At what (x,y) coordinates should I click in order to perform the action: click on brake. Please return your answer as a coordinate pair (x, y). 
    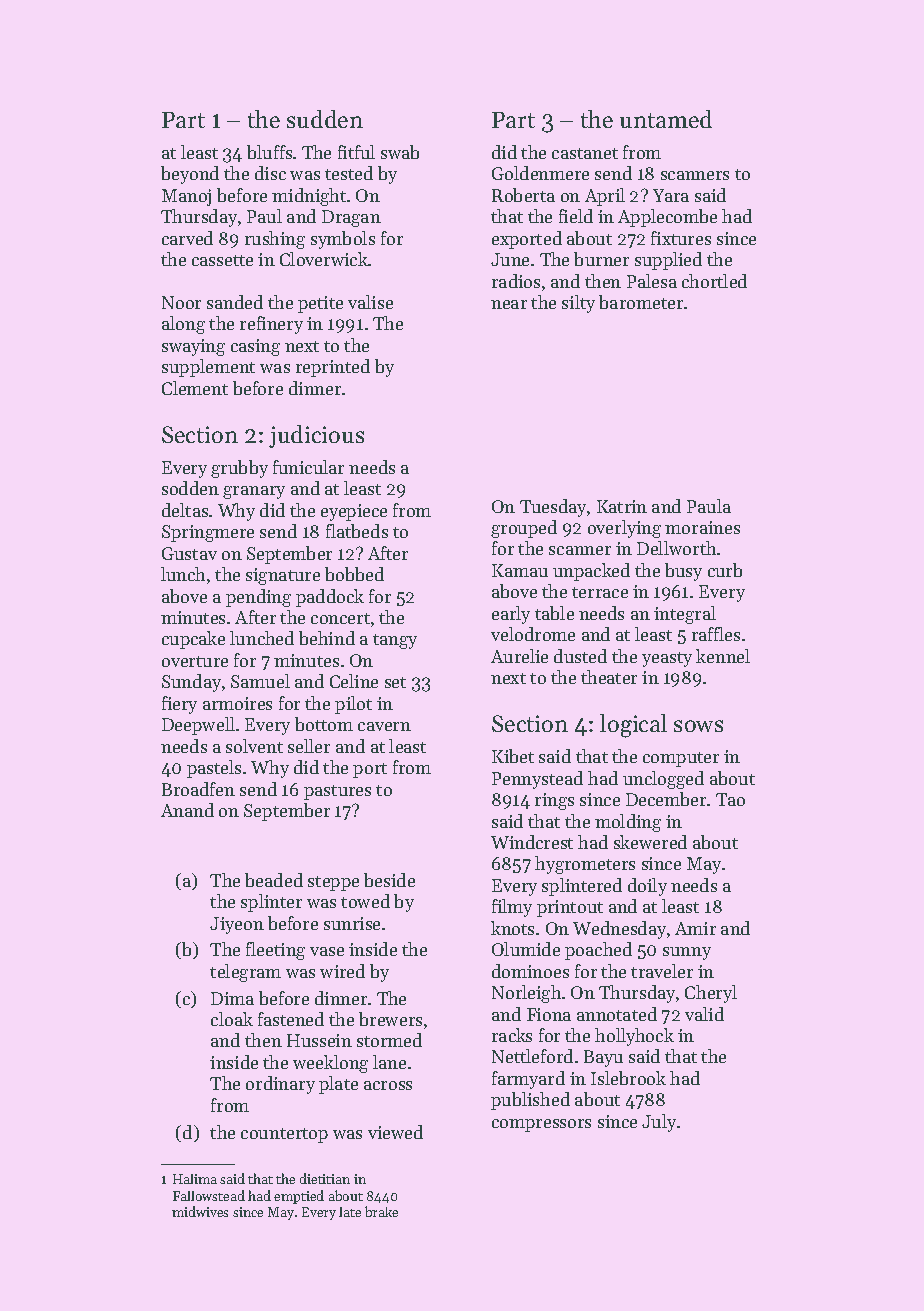
    Looking at the image, I should click on (381, 1211).
